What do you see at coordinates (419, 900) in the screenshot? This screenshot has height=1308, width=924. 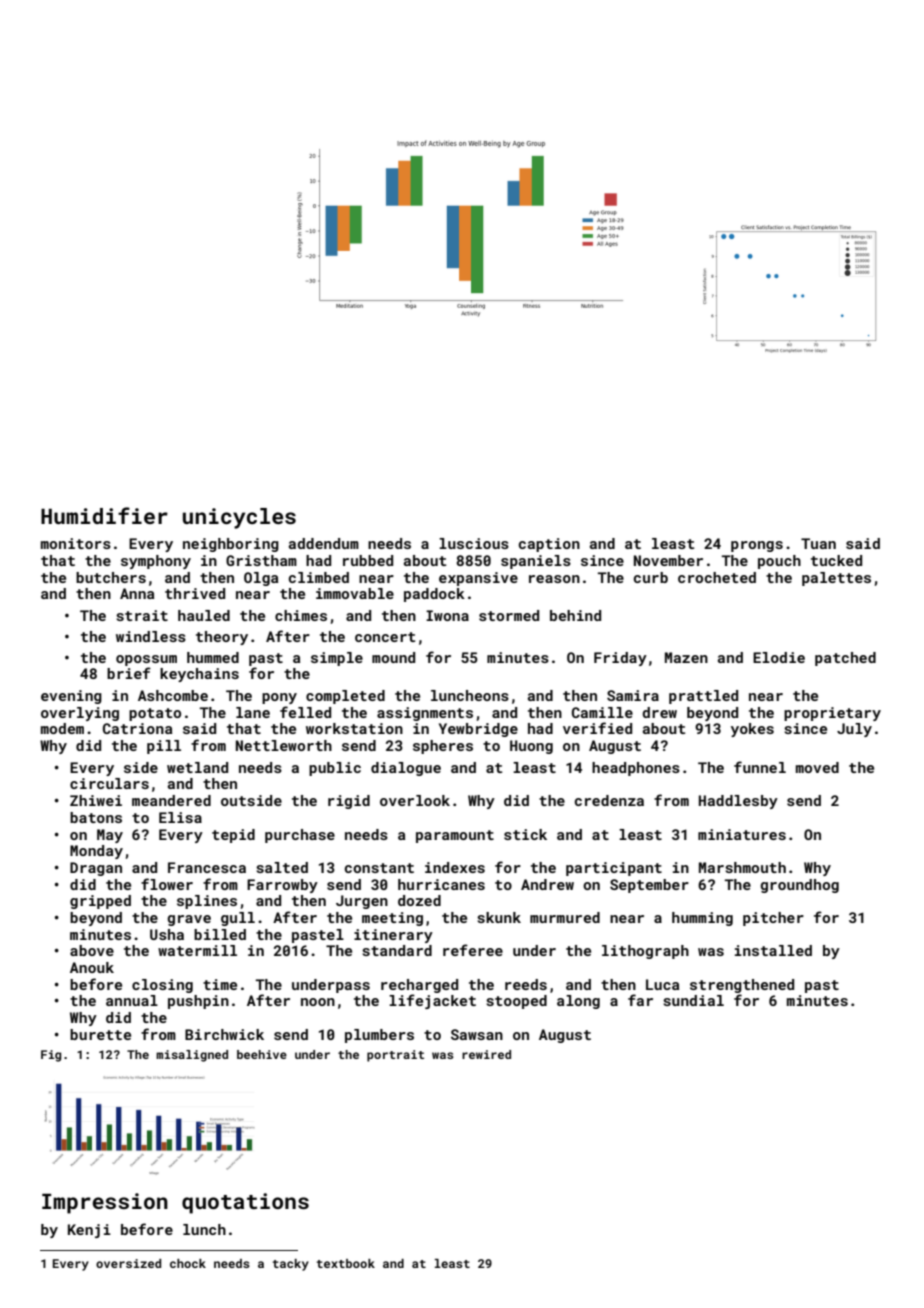 I see `dozed` at bounding box center [419, 900].
